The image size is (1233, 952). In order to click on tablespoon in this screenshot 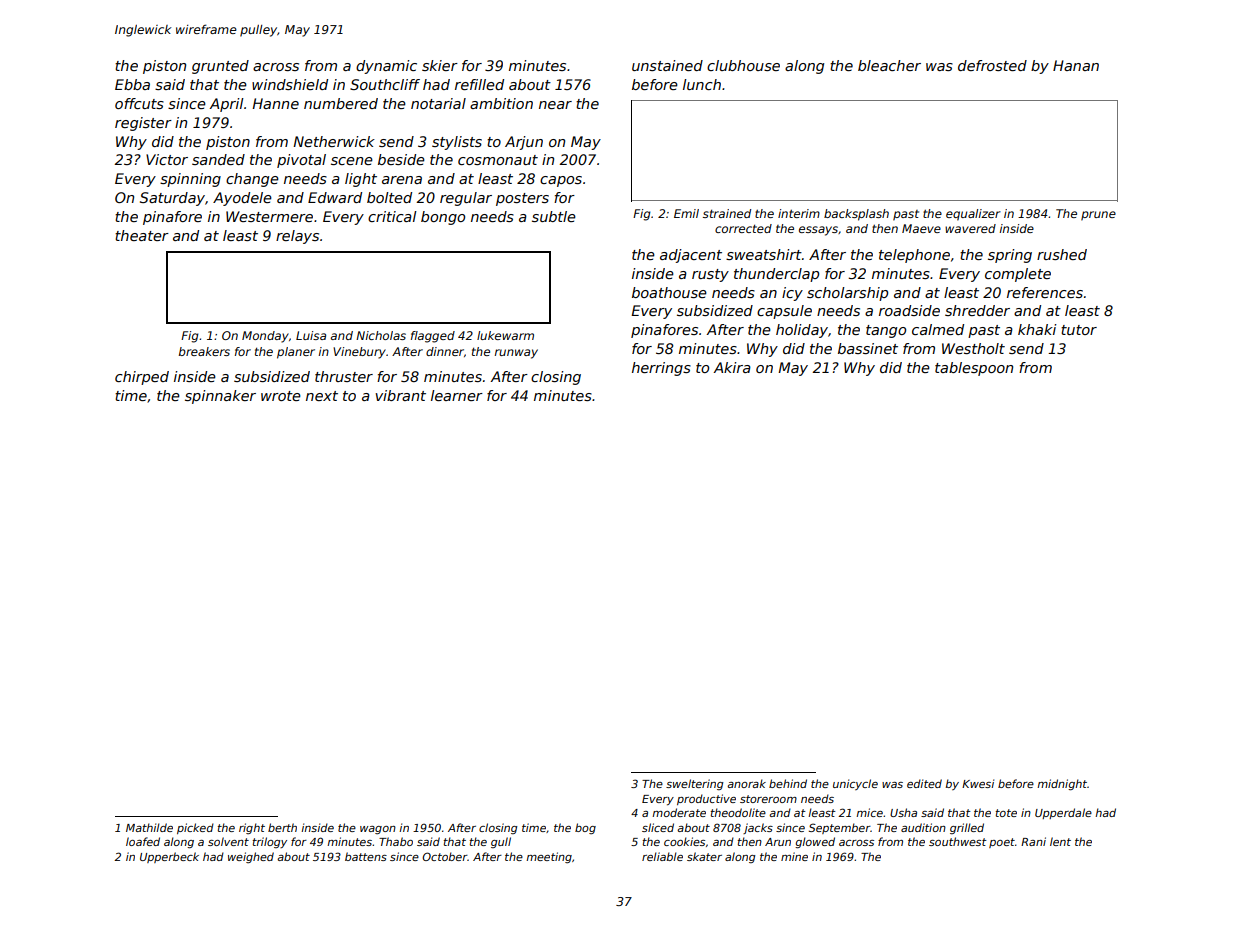, I will do `click(974, 369)`.
